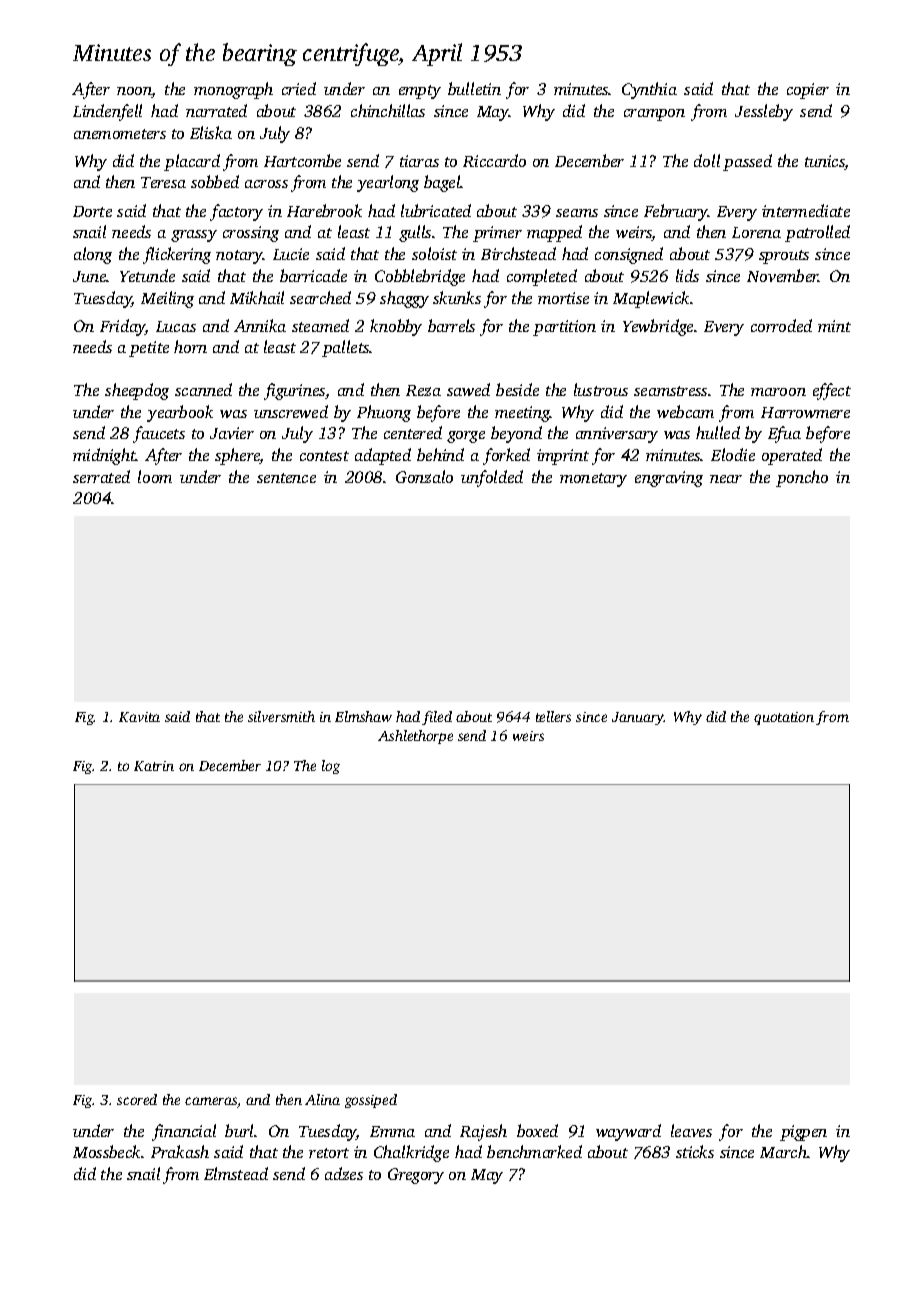  What do you see at coordinates (781, 325) in the document?
I see `corroded` at bounding box center [781, 325].
